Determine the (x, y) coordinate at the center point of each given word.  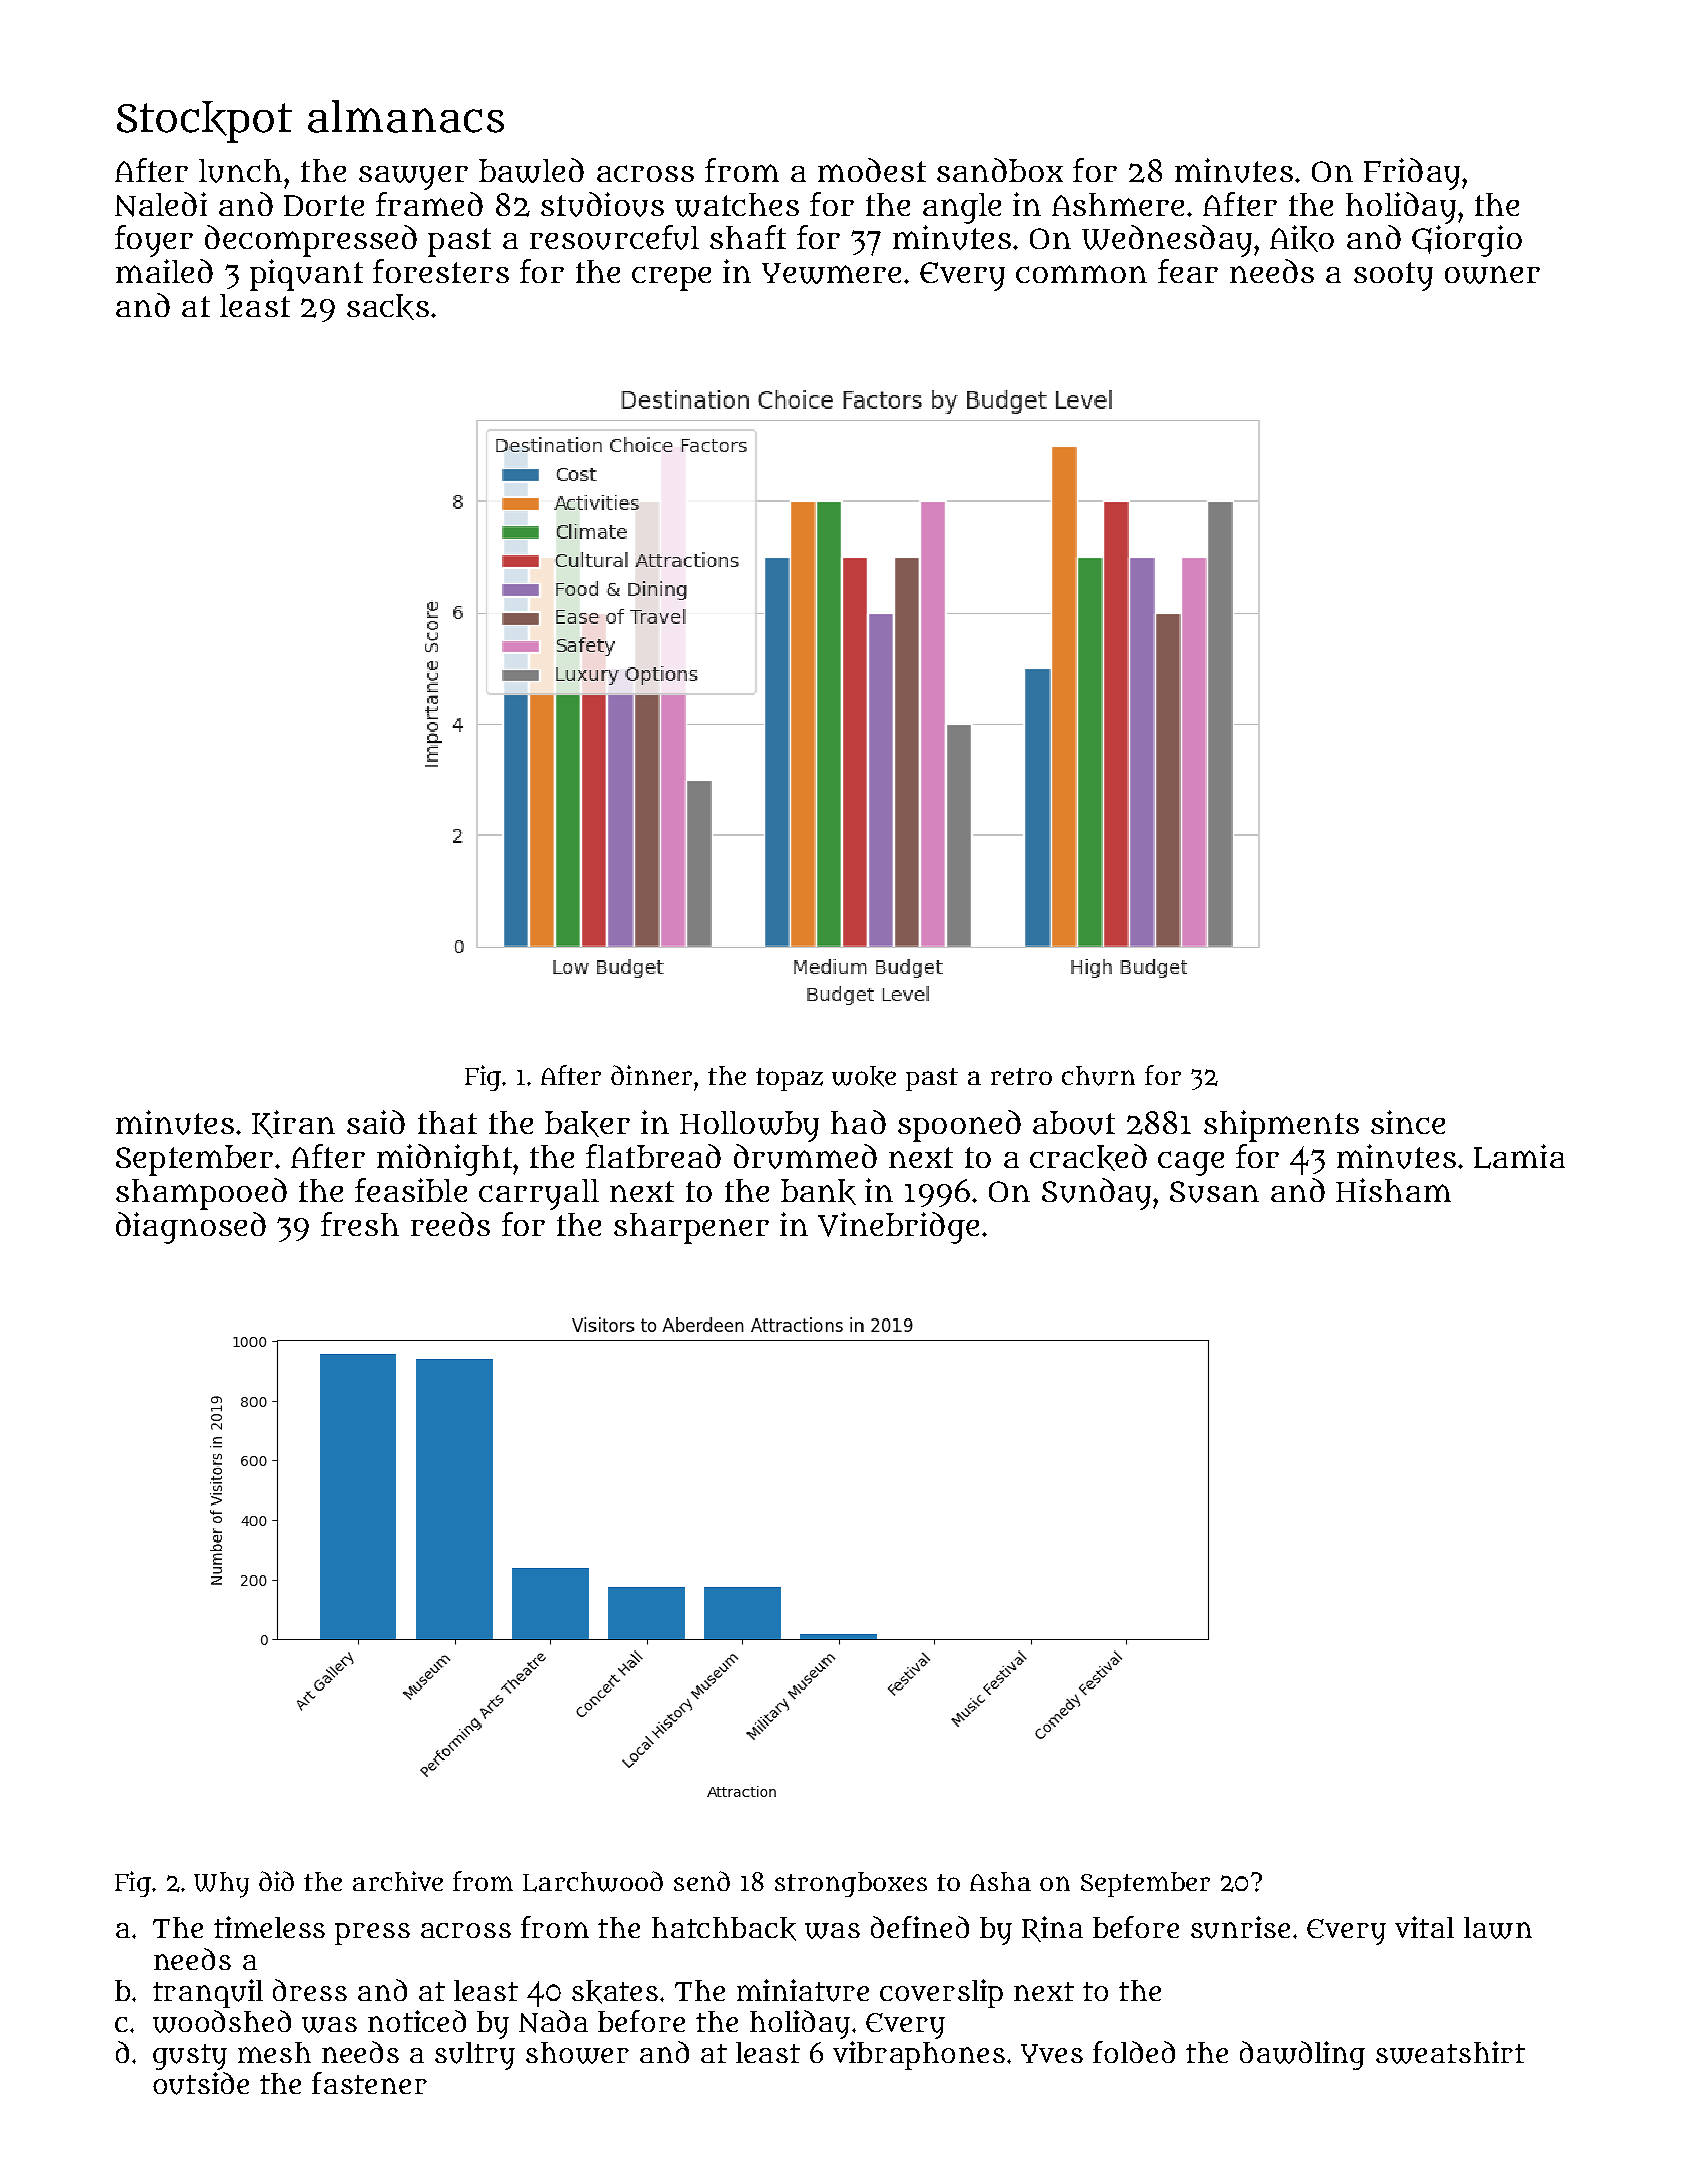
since (1408, 1122)
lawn (1498, 1928)
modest (872, 170)
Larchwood (593, 1881)
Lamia (1519, 1156)
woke (864, 1076)
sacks (388, 307)
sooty (1393, 276)
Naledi (161, 204)
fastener (369, 2083)
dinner (651, 1075)
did (276, 1881)
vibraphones (919, 2055)
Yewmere (831, 273)
